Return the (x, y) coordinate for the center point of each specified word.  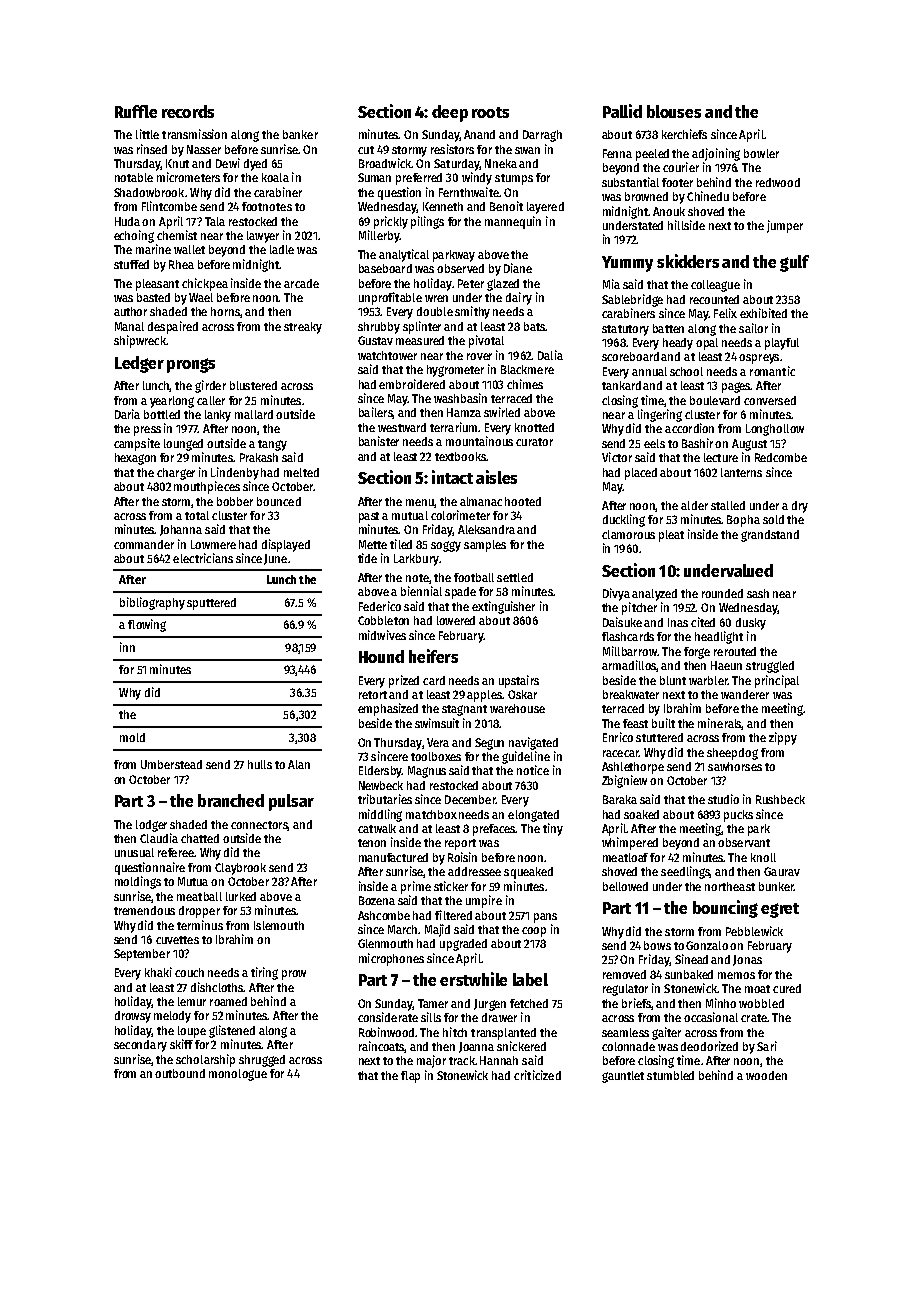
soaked (641, 814)
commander (144, 544)
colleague (715, 286)
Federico (380, 606)
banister (379, 441)
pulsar (291, 802)
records (188, 111)
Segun (489, 744)
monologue (238, 1075)
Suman (374, 177)
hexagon (135, 459)
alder (694, 505)
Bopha (743, 521)
